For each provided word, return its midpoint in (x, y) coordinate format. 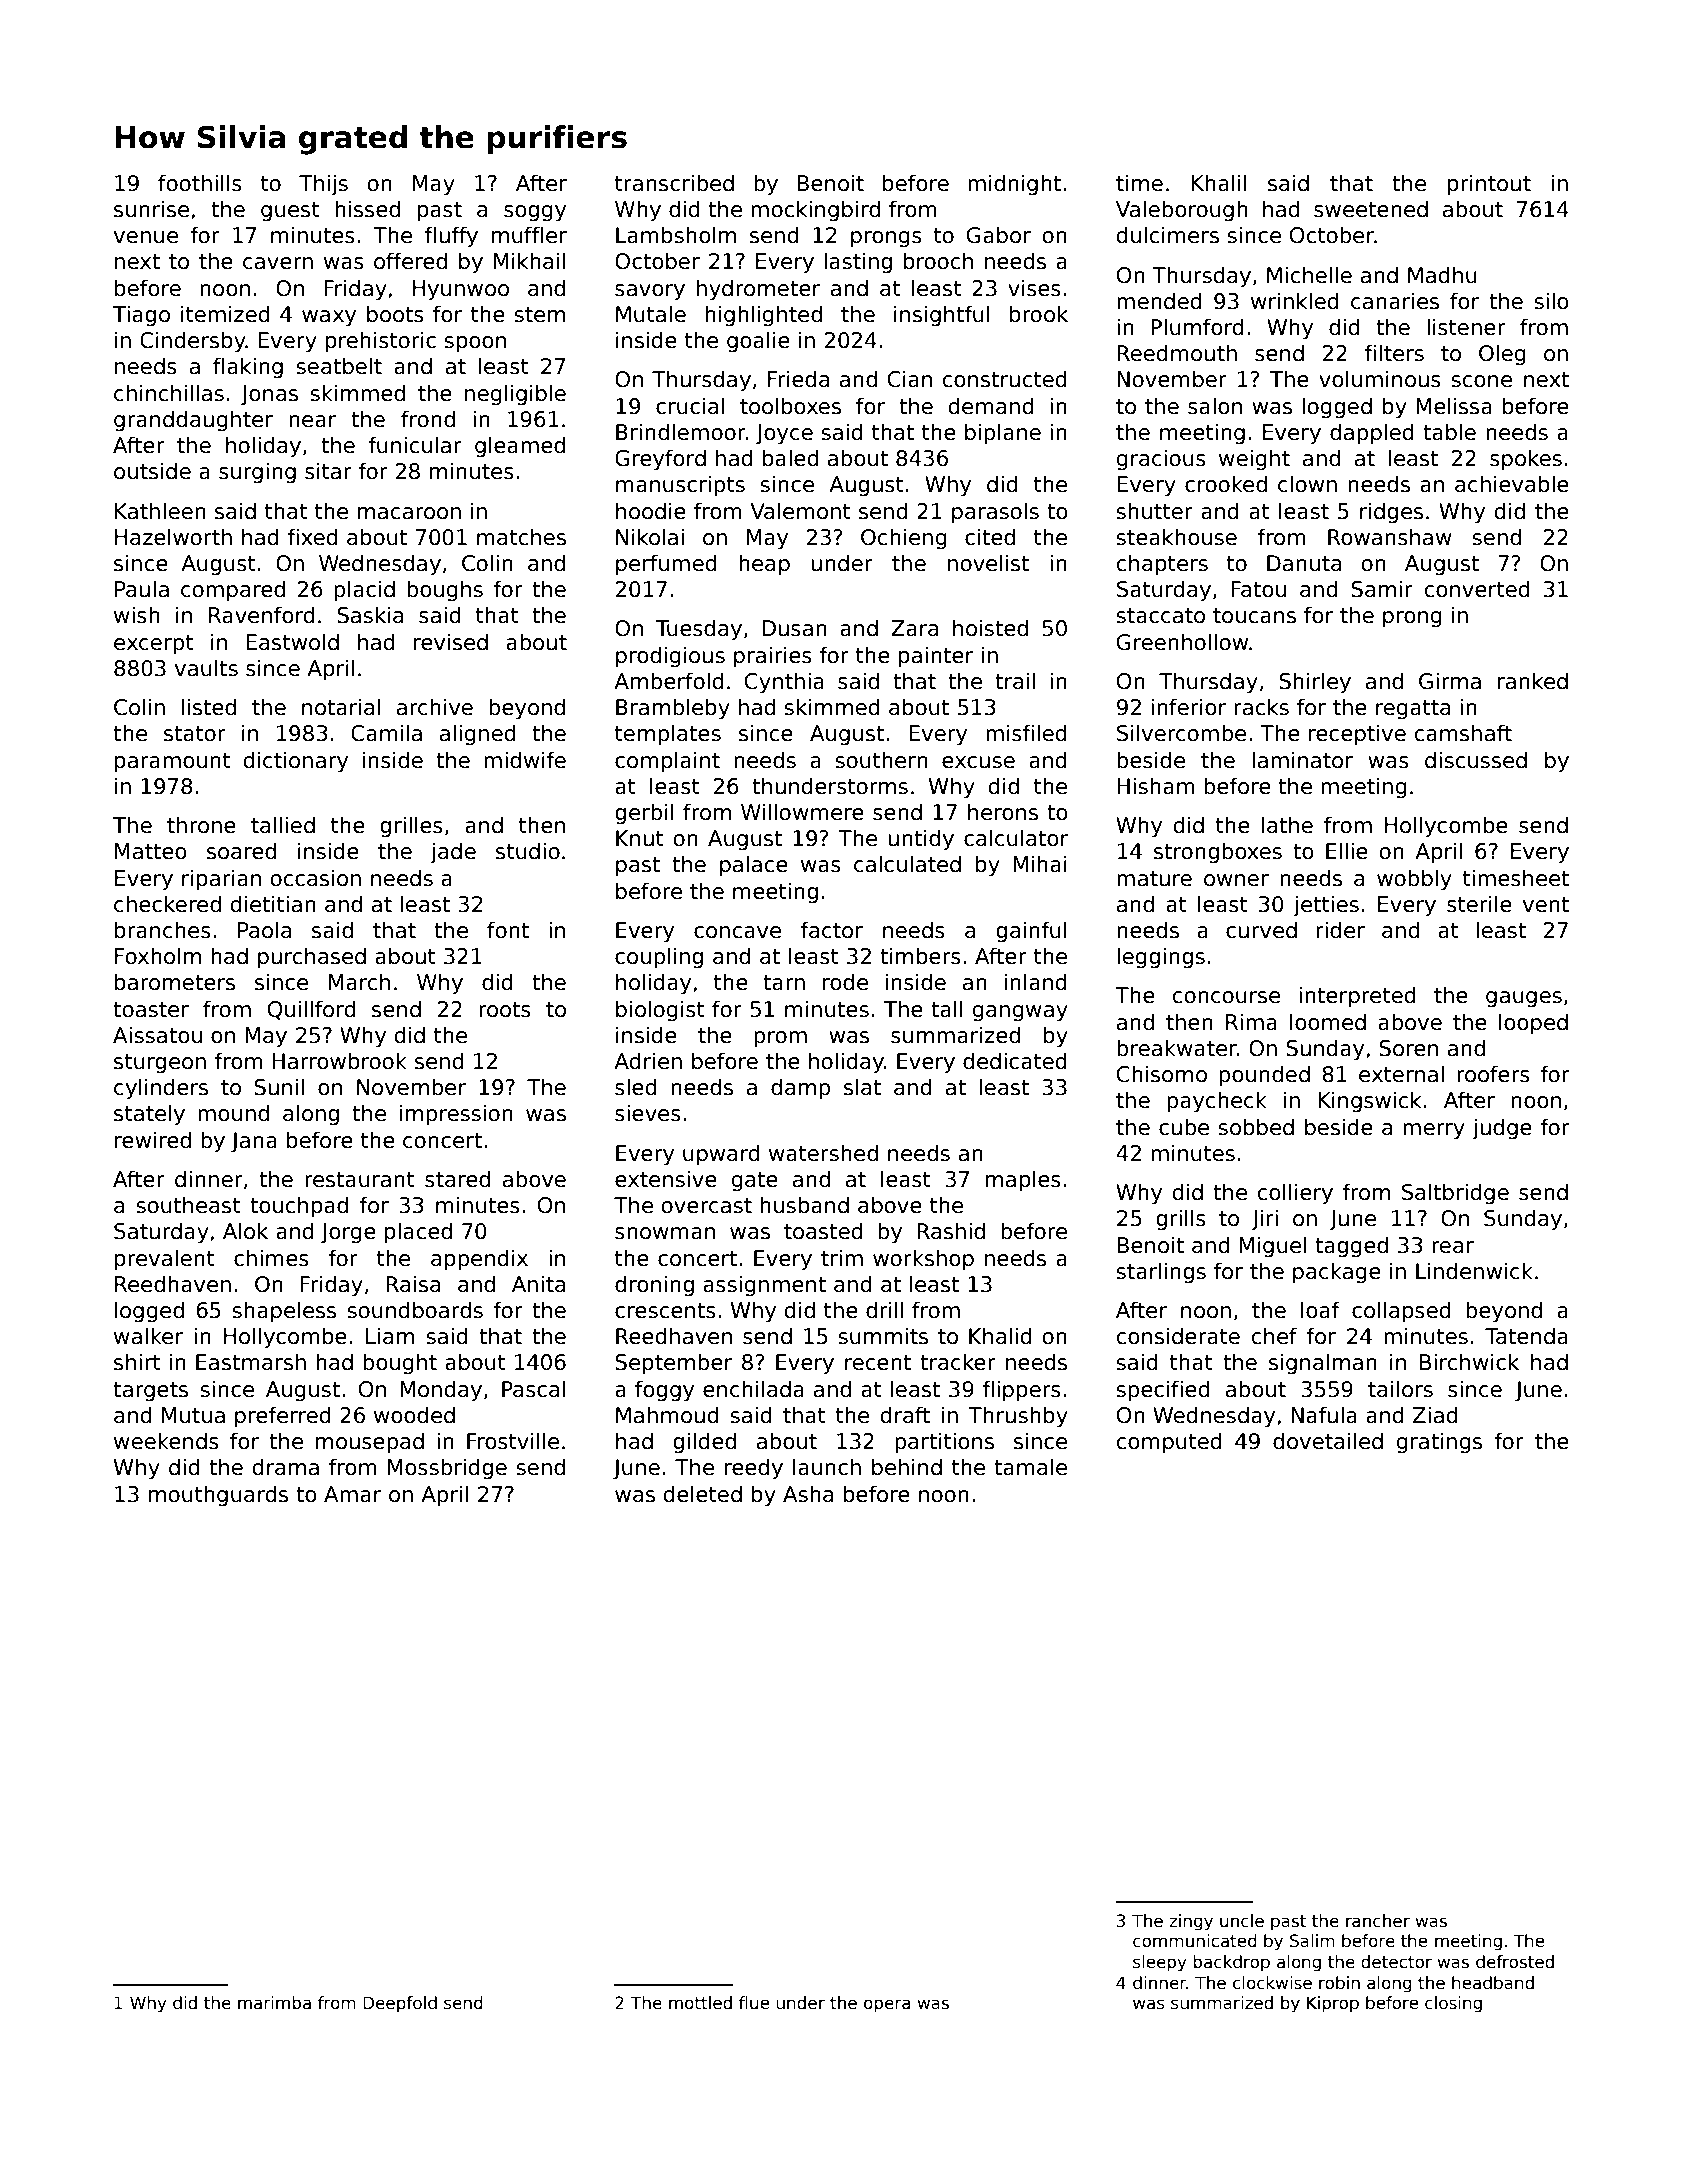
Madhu (1442, 275)
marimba (274, 2003)
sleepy (1160, 1963)
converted (1477, 589)
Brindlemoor (681, 432)
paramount (173, 763)
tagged (1351, 1247)
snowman (665, 1233)
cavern (278, 263)
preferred (283, 1417)
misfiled (1026, 733)
